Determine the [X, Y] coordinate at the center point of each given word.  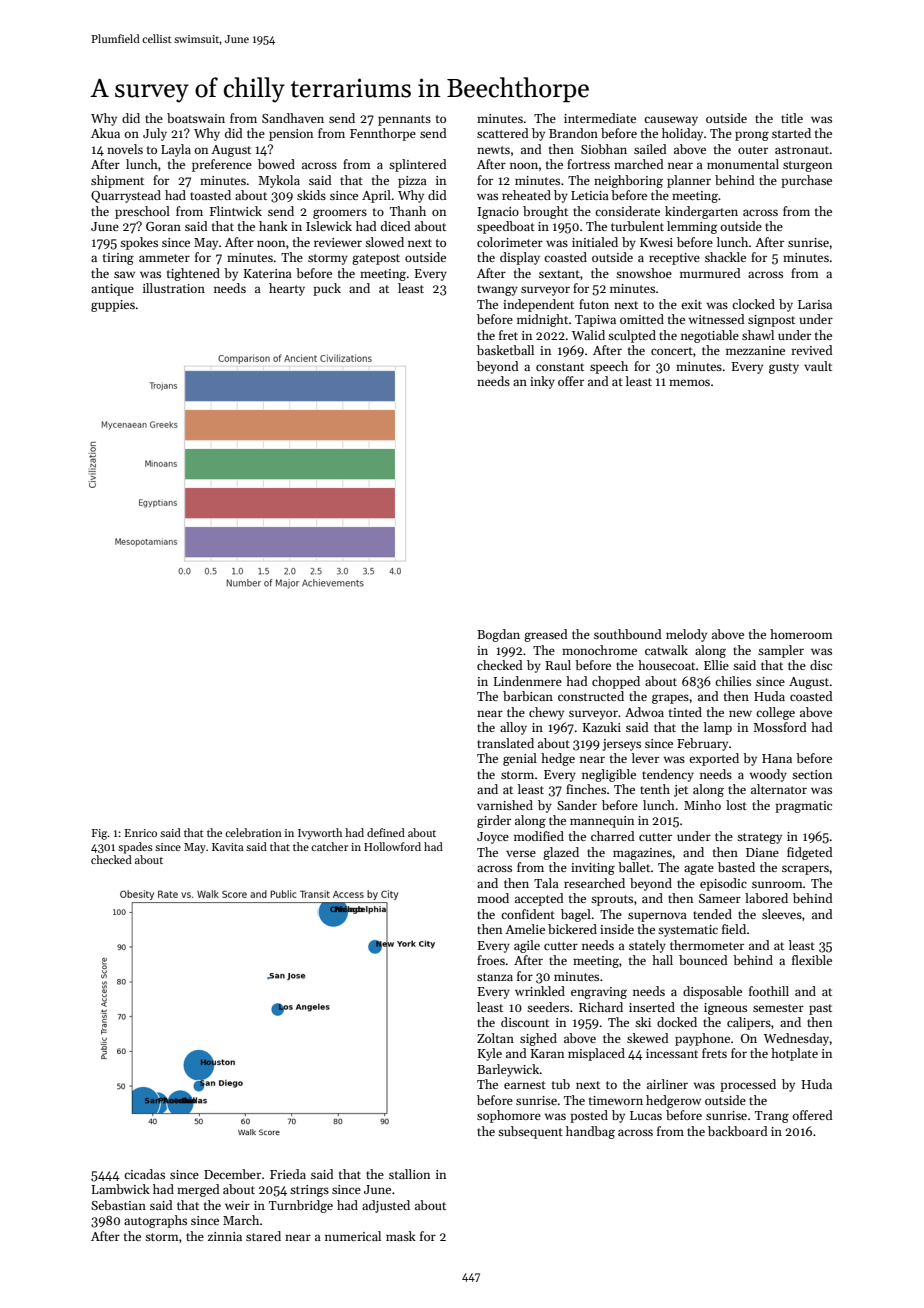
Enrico [141, 833]
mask [401, 1236]
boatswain [196, 118]
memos [689, 382]
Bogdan [498, 635]
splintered [418, 165]
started [791, 133]
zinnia [225, 1236]
